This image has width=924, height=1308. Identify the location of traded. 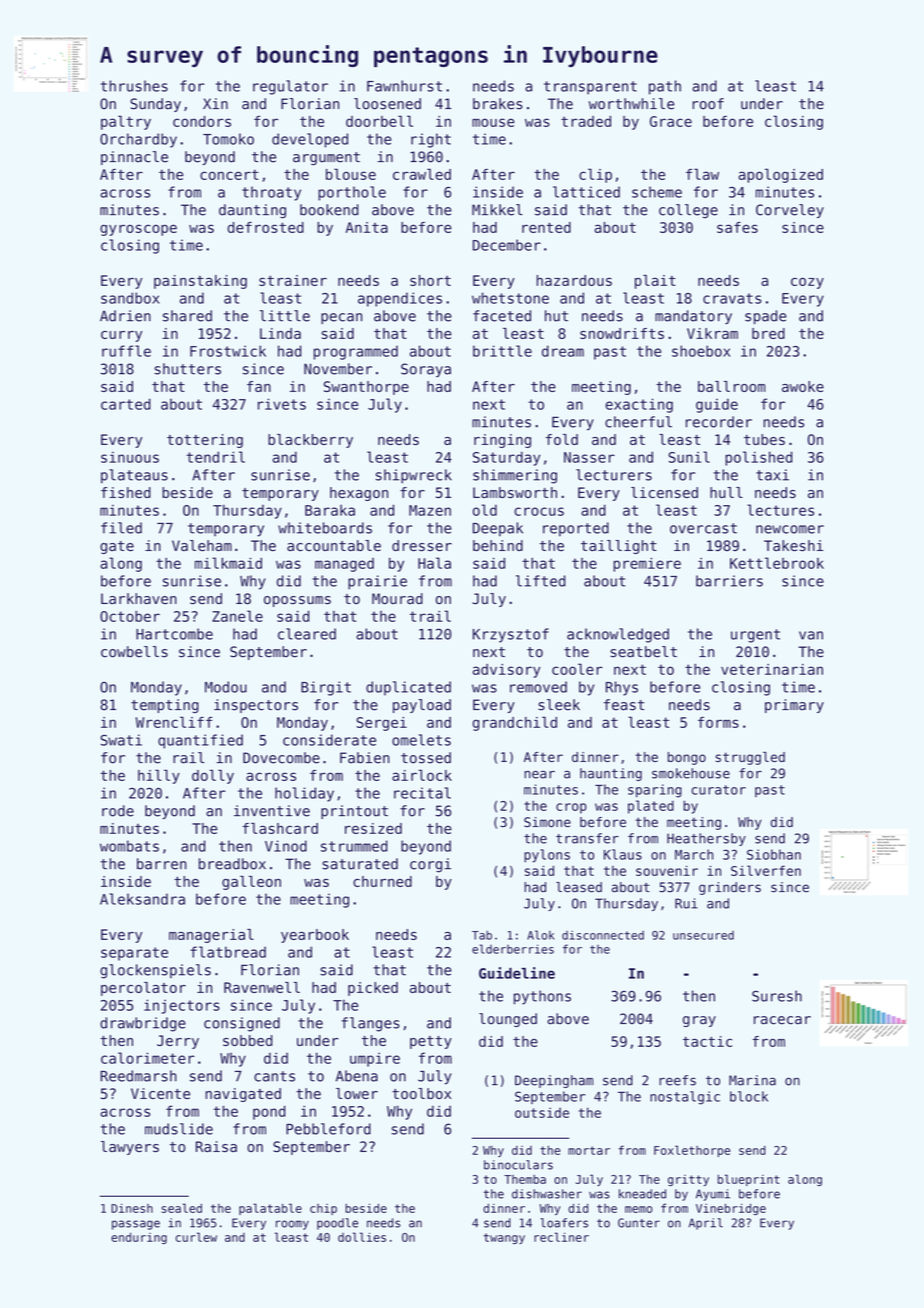
(586, 121).
